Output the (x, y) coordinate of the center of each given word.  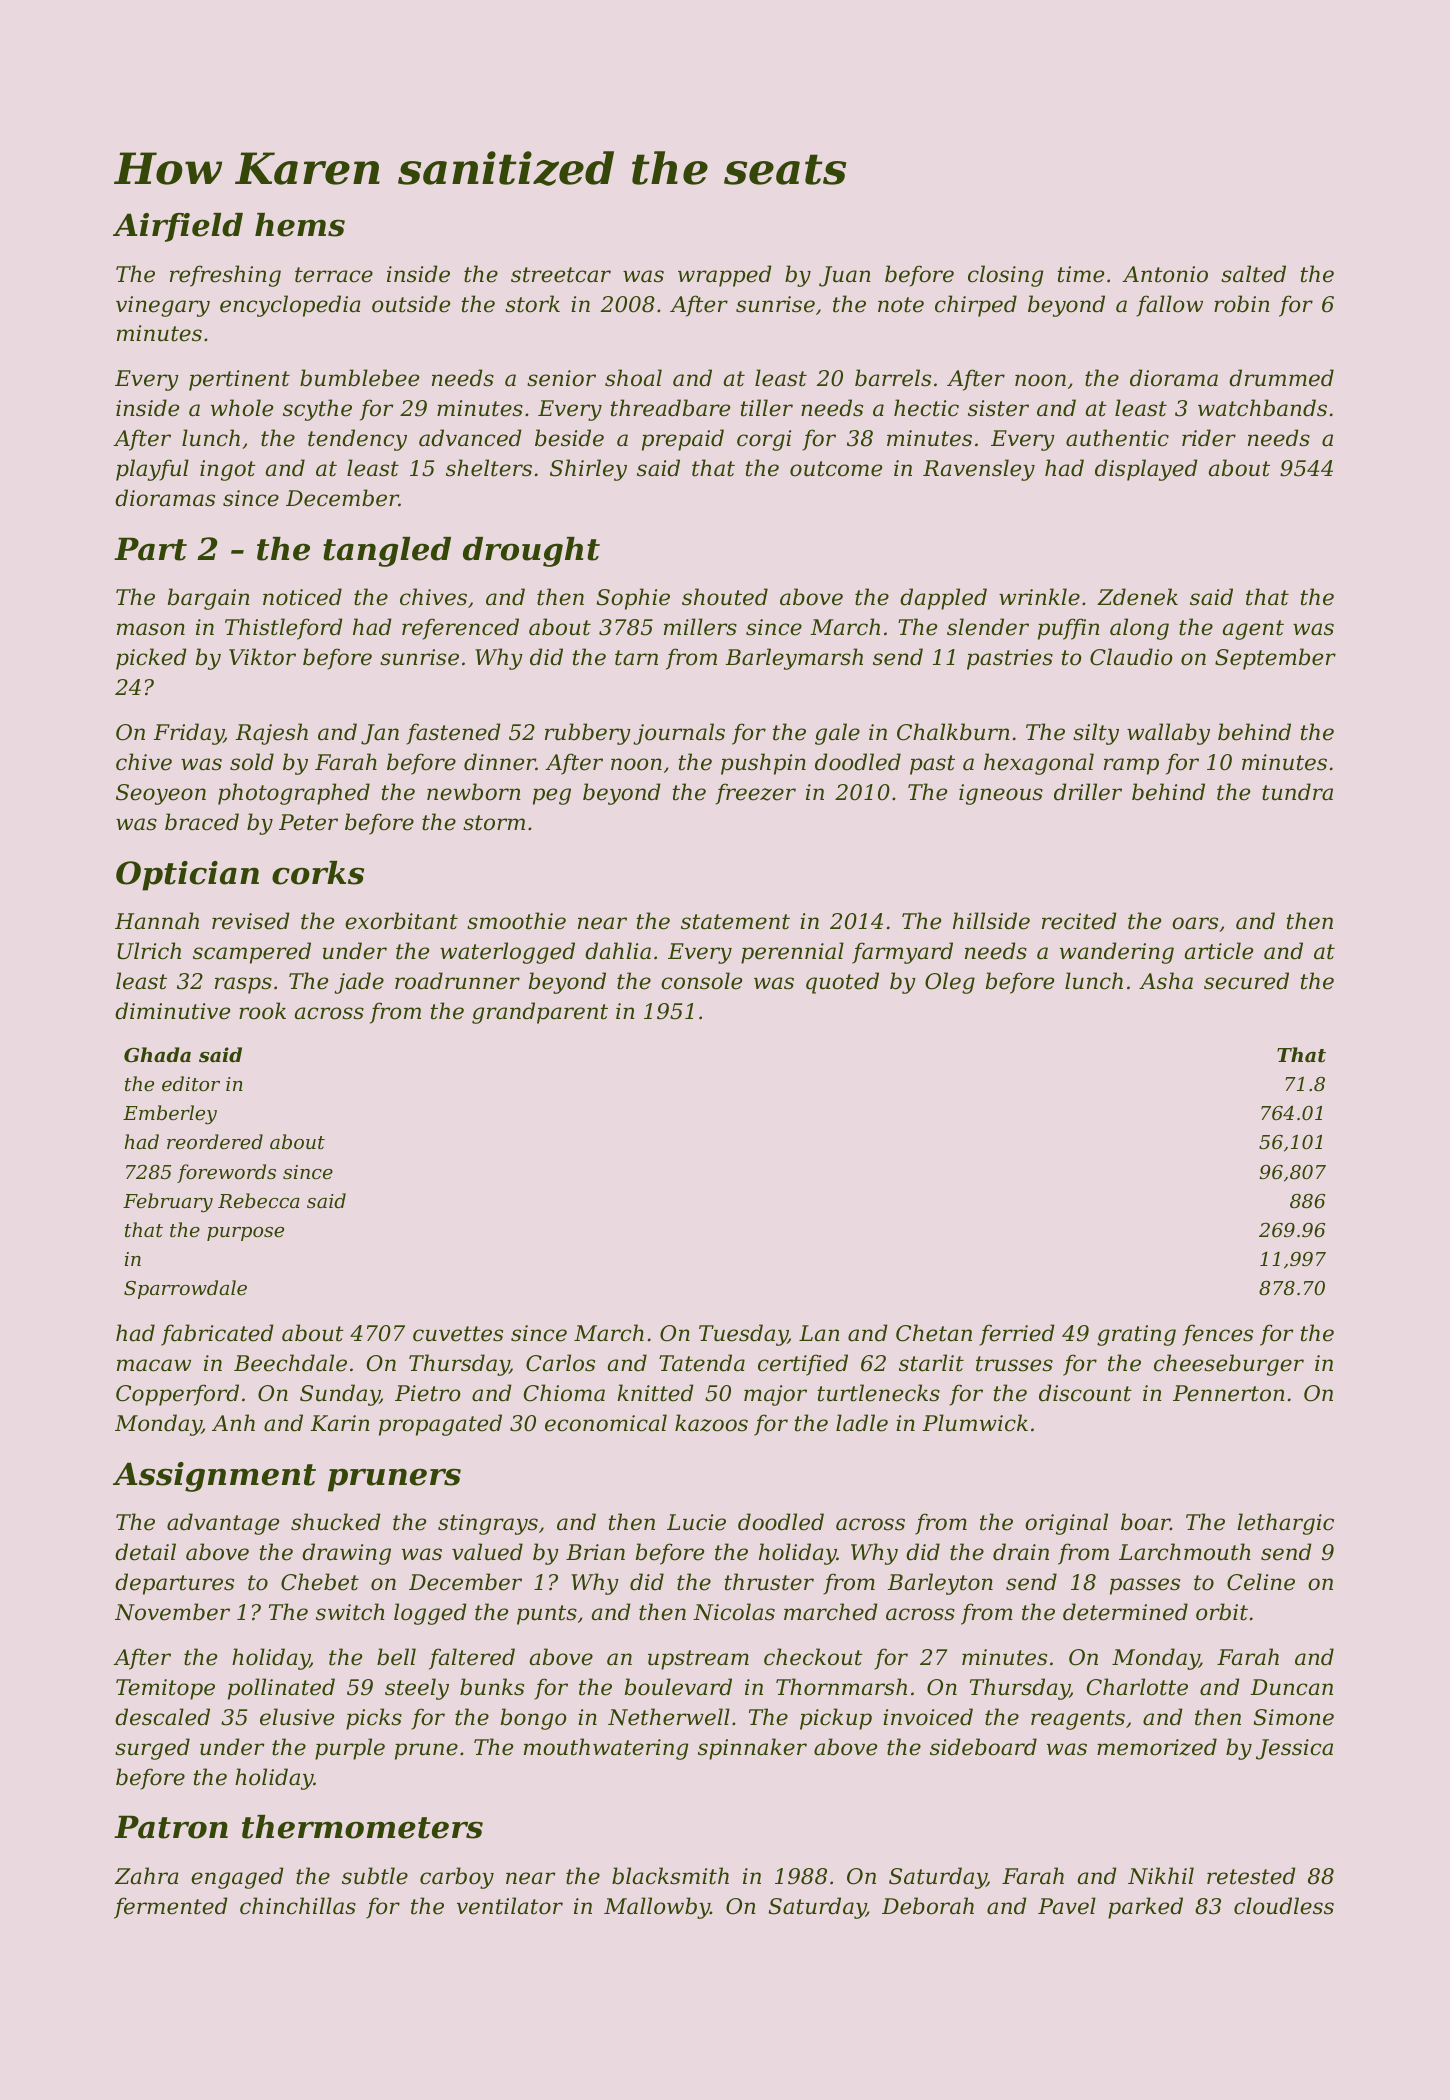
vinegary (163, 306)
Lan (819, 1333)
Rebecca (259, 1200)
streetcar (561, 275)
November (172, 1612)
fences (1217, 1335)
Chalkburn (953, 732)
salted (1253, 274)
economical (606, 1423)
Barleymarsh (794, 659)
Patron (171, 1827)
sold (252, 762)
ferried (1017, 1335)
